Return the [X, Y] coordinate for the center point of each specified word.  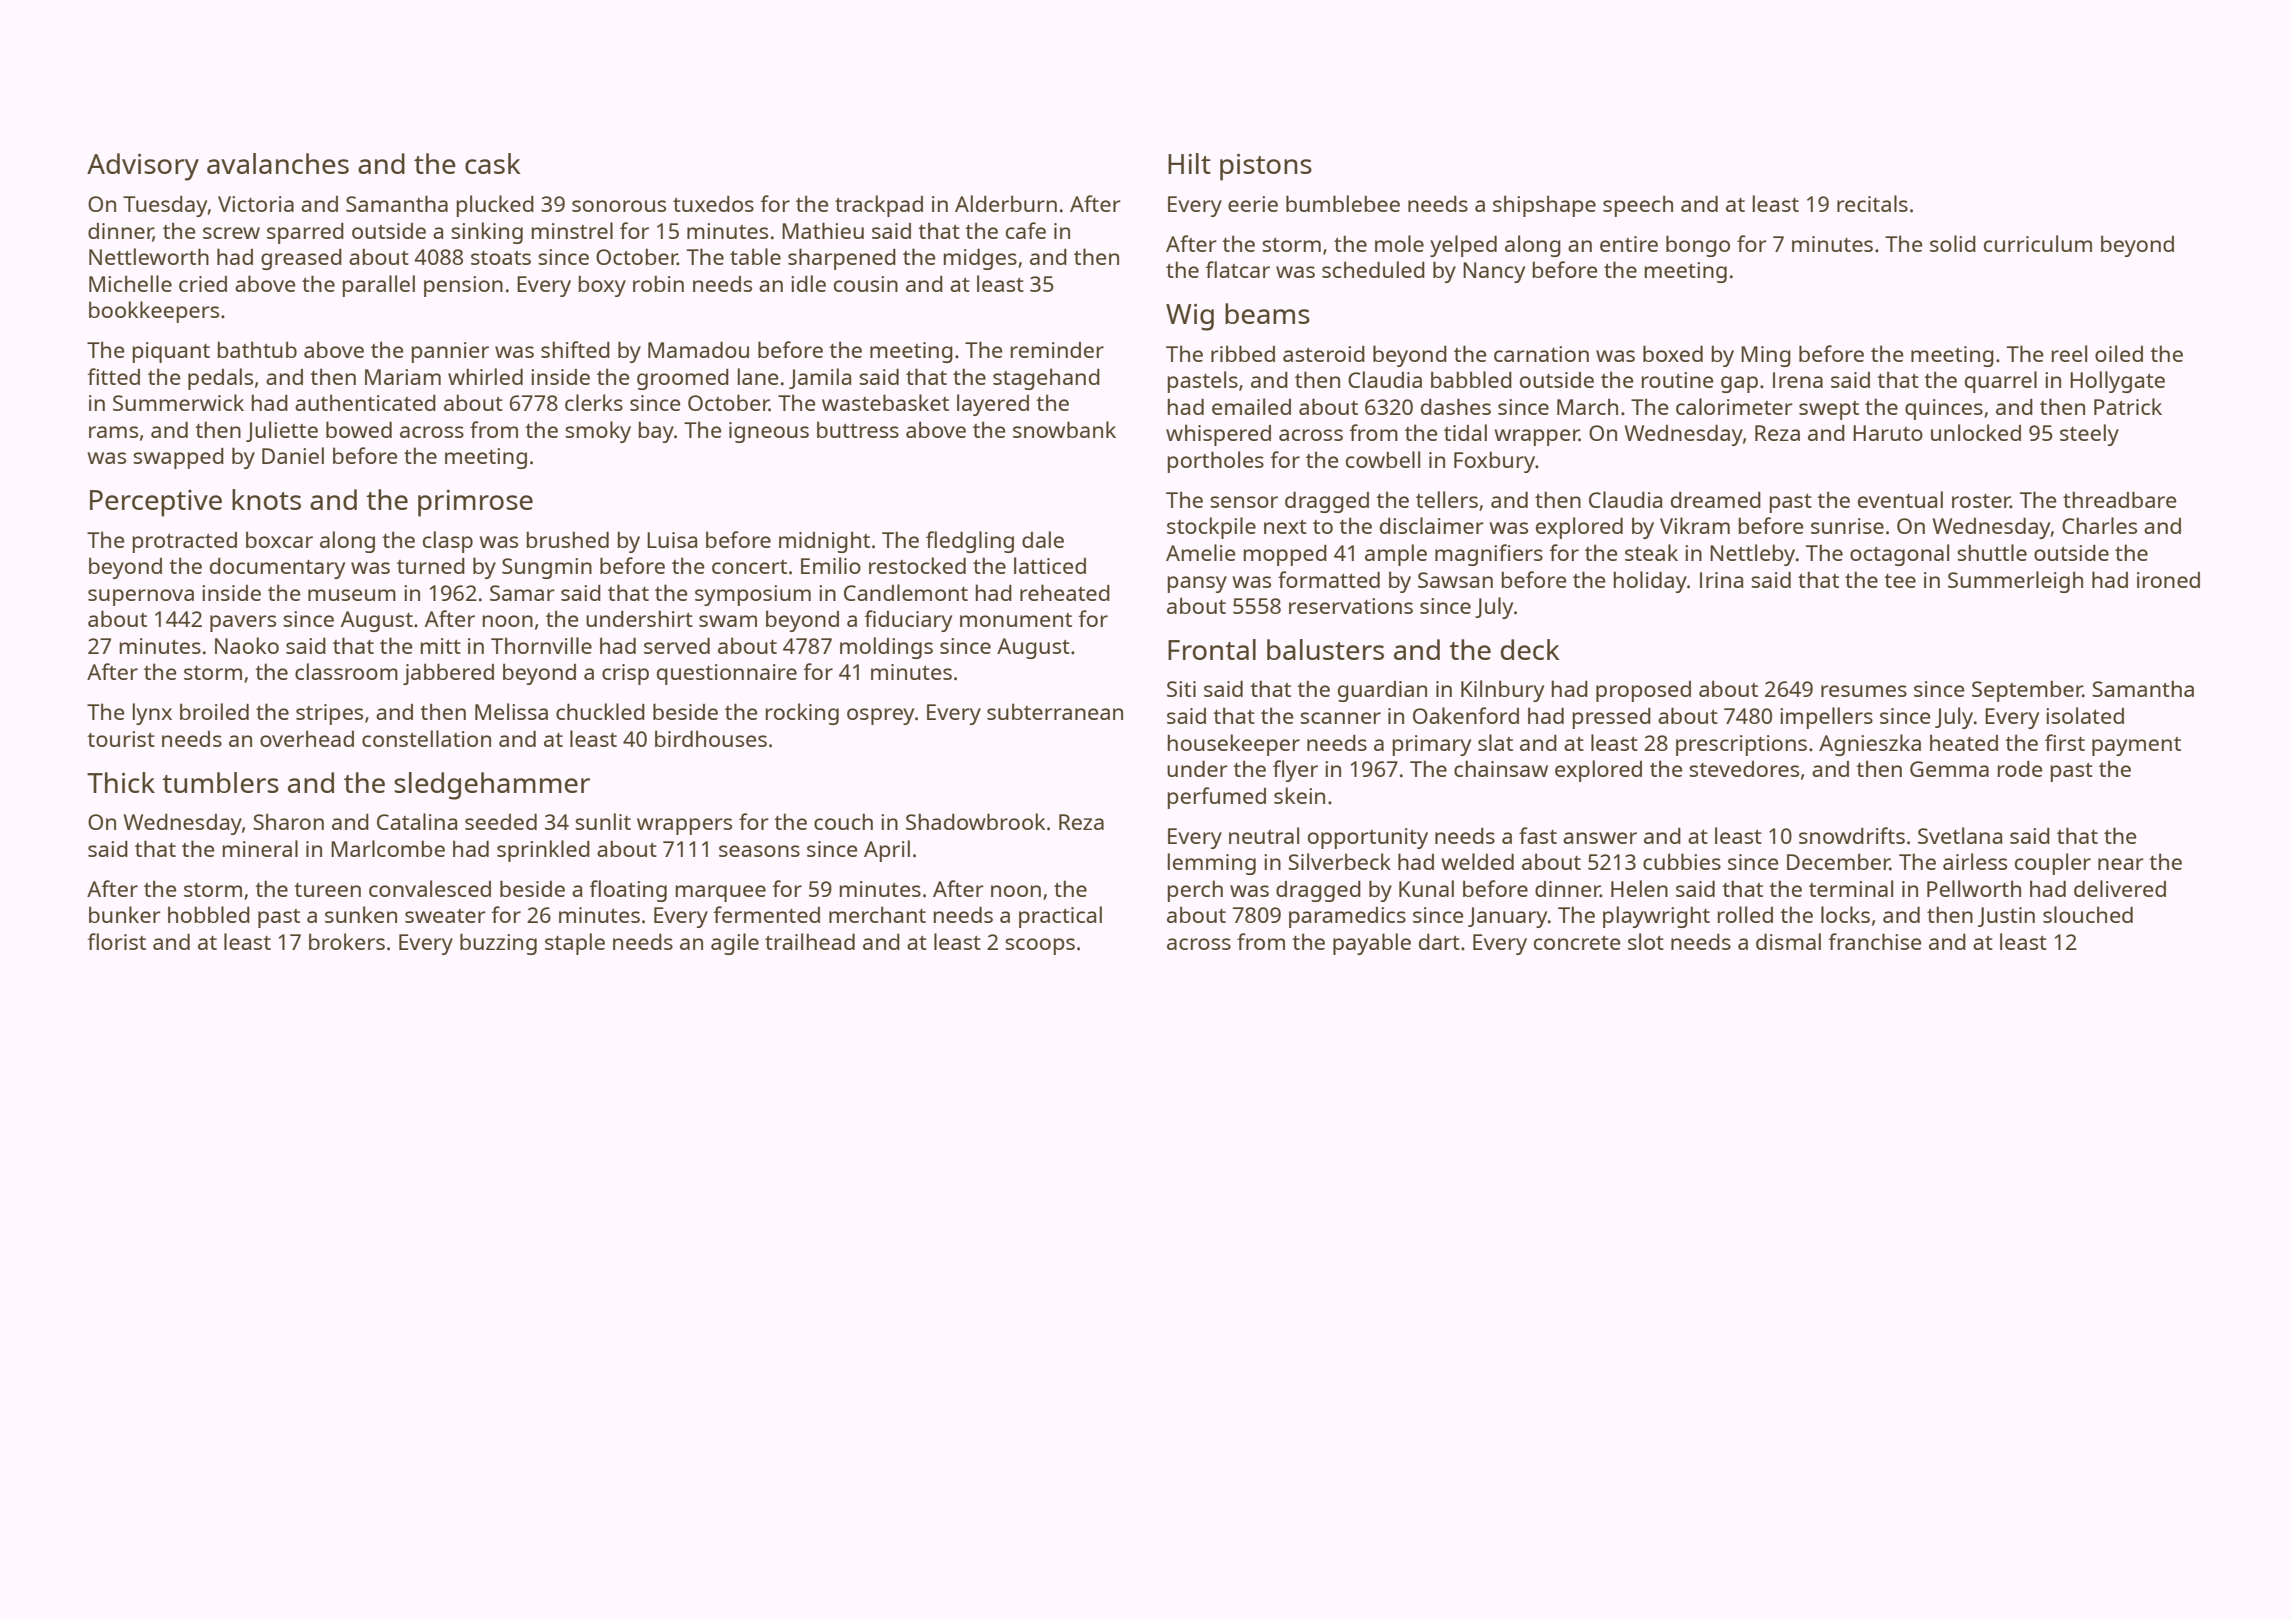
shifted [575, 349]
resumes [1864, 691]
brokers [347, 941]
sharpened [842, 259]
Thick [121, 782]
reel [2069, 353]
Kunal [1426, 888]
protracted [184, 542]
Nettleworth [149, 256]
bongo [1698, 246]
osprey [880, 716]
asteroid [1324, 353]
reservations [1351, 606]
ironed [2168, 580]
